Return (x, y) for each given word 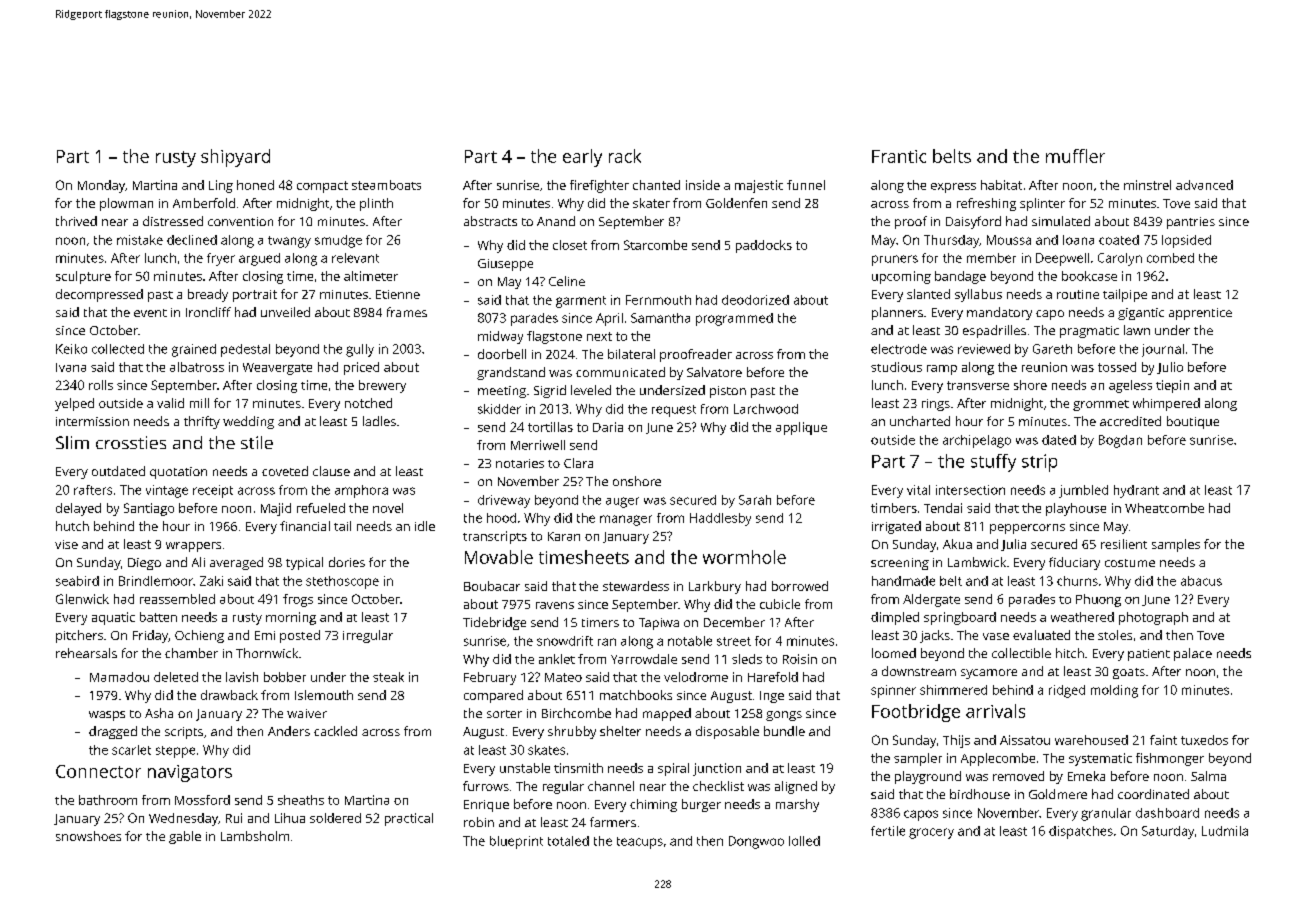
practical (409, 819)
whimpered (1166, 404)
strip (1039, 463)
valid (170, 403)
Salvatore (714, 372)
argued (259, 259)
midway (500, 337)
